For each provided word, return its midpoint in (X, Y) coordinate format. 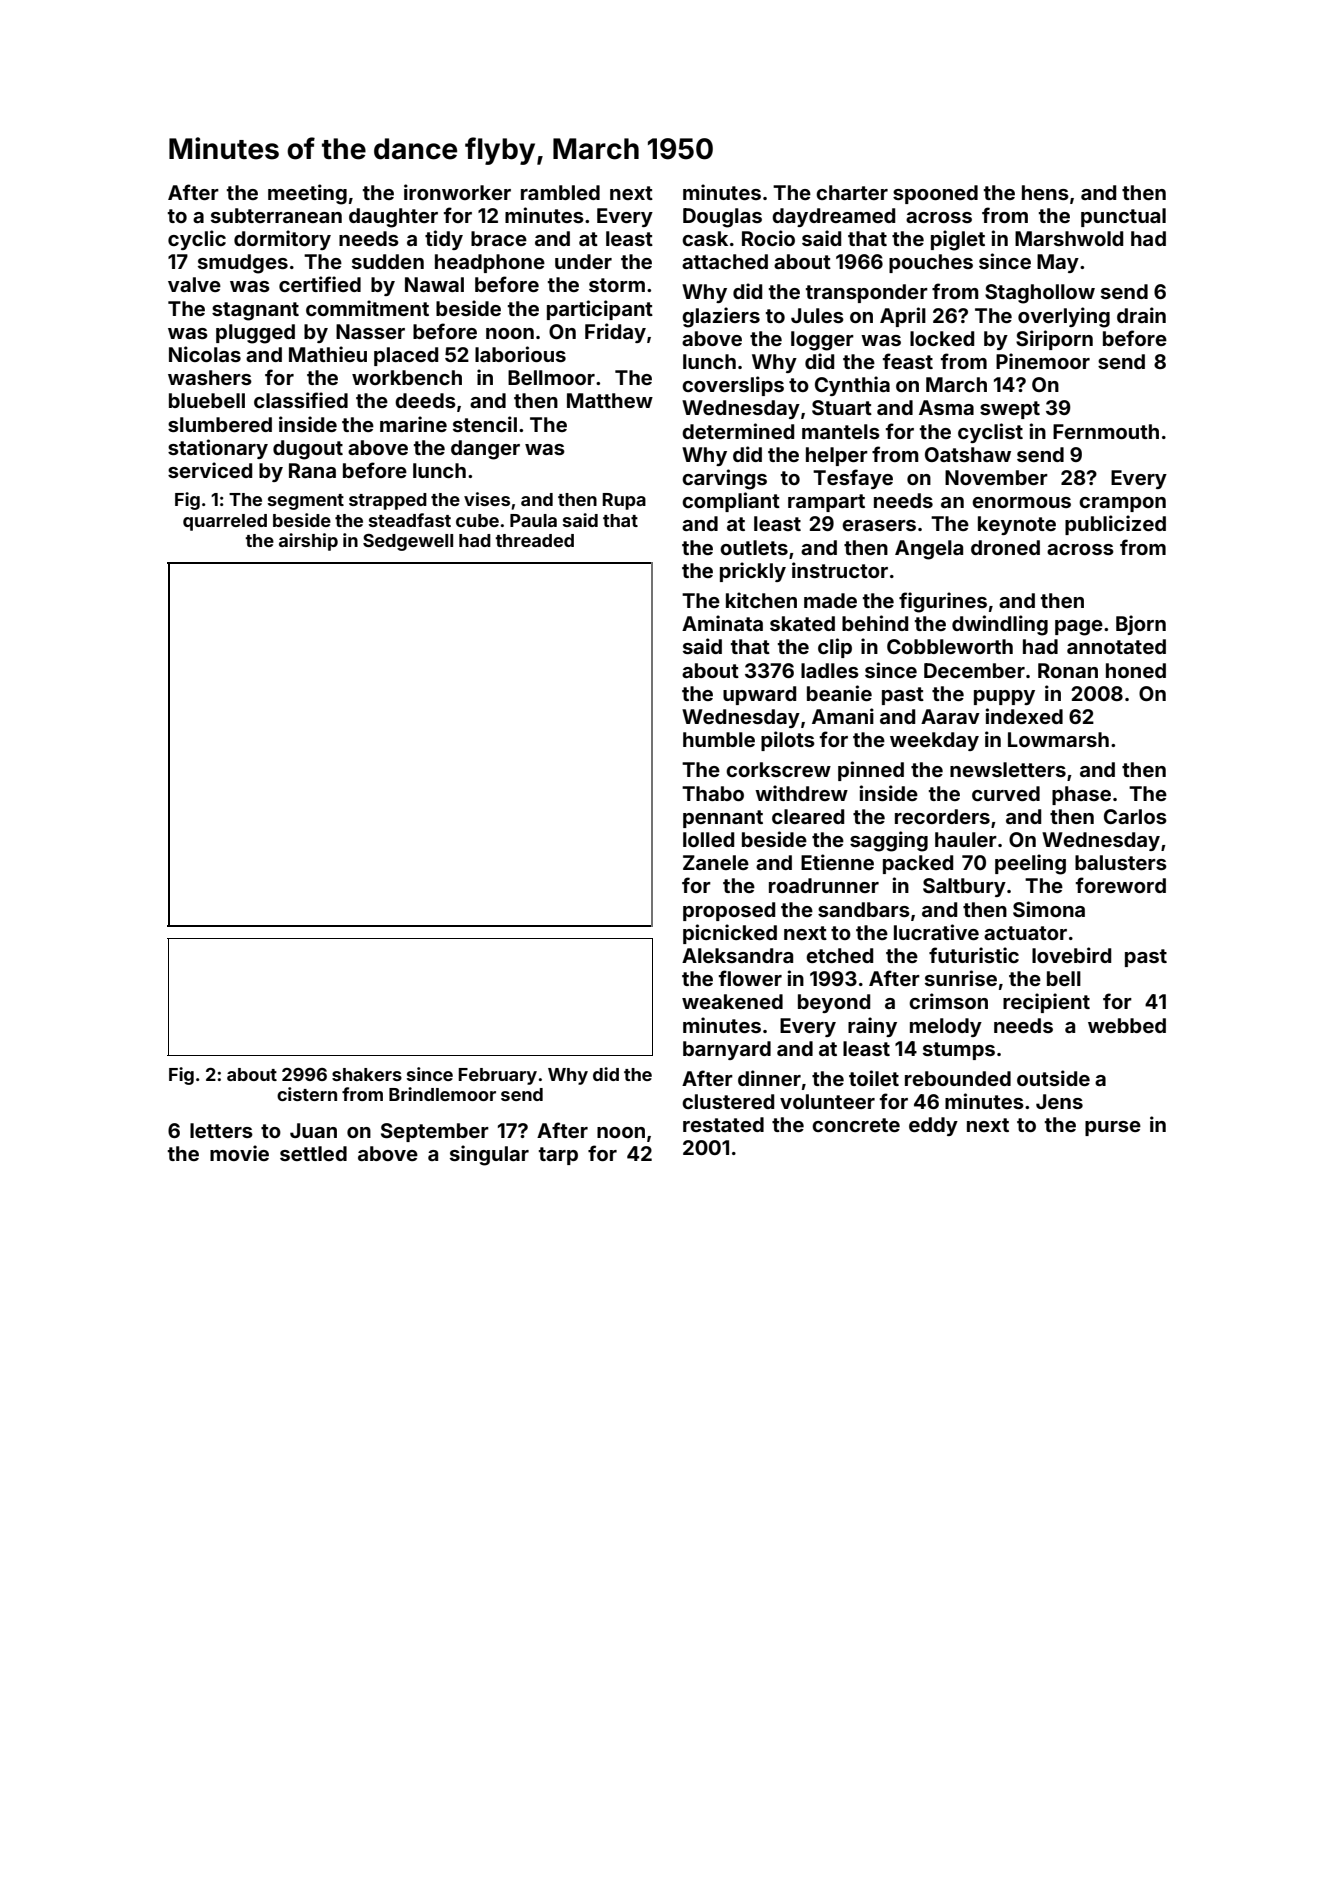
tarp (558, 1156)
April (903, 317)
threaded (534, 540)
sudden (388, 261)
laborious (520, 354)
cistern (307, 1094)
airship (308, 542)
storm (617, 285)
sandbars (864, 909)
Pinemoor (1043, 361)
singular (489, 1155)
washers (210, 377)
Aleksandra (737, 955)
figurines (943, 602)
